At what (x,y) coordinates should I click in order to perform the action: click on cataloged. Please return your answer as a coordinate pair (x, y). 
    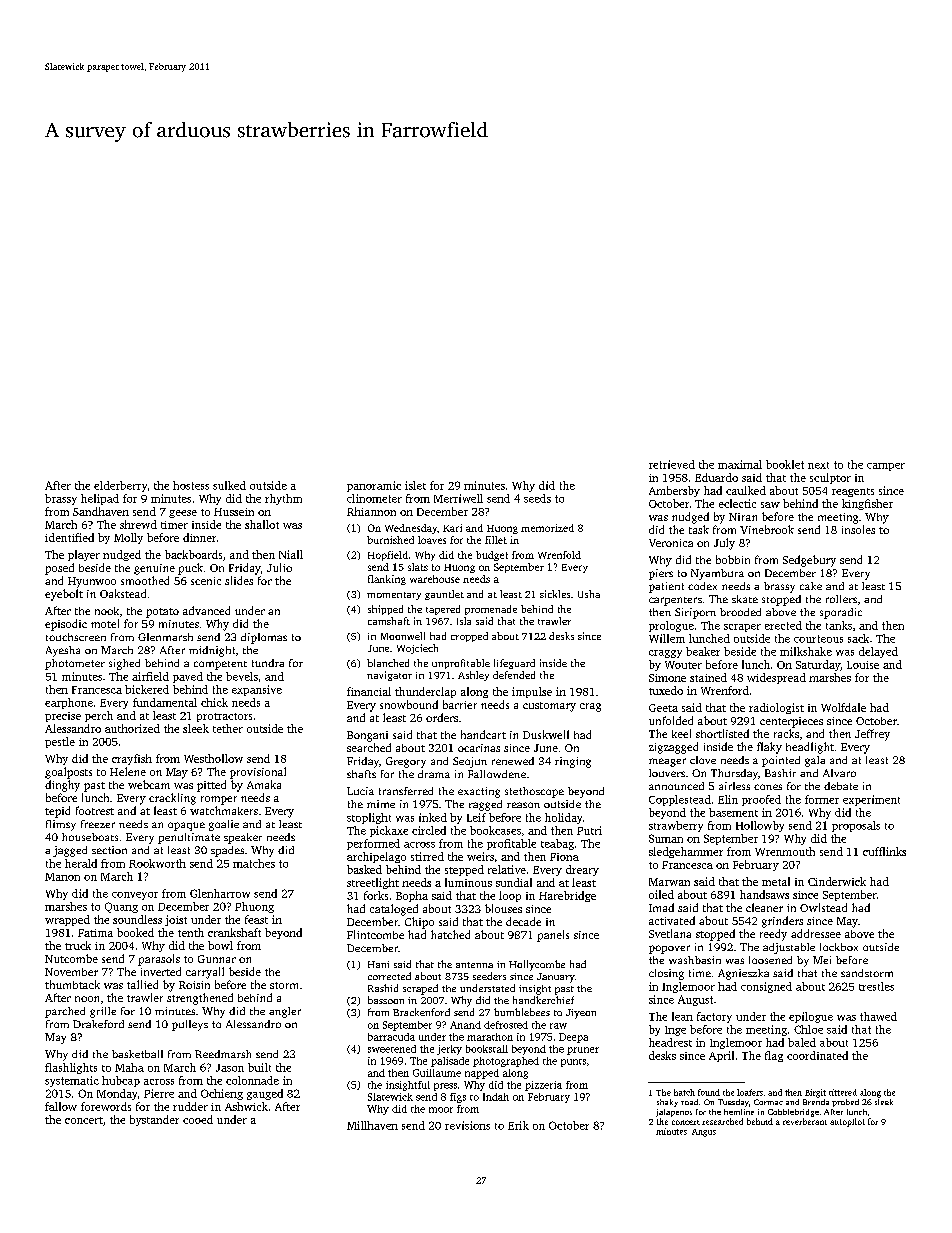
    Looking at the image, I should click on (394, 910).
